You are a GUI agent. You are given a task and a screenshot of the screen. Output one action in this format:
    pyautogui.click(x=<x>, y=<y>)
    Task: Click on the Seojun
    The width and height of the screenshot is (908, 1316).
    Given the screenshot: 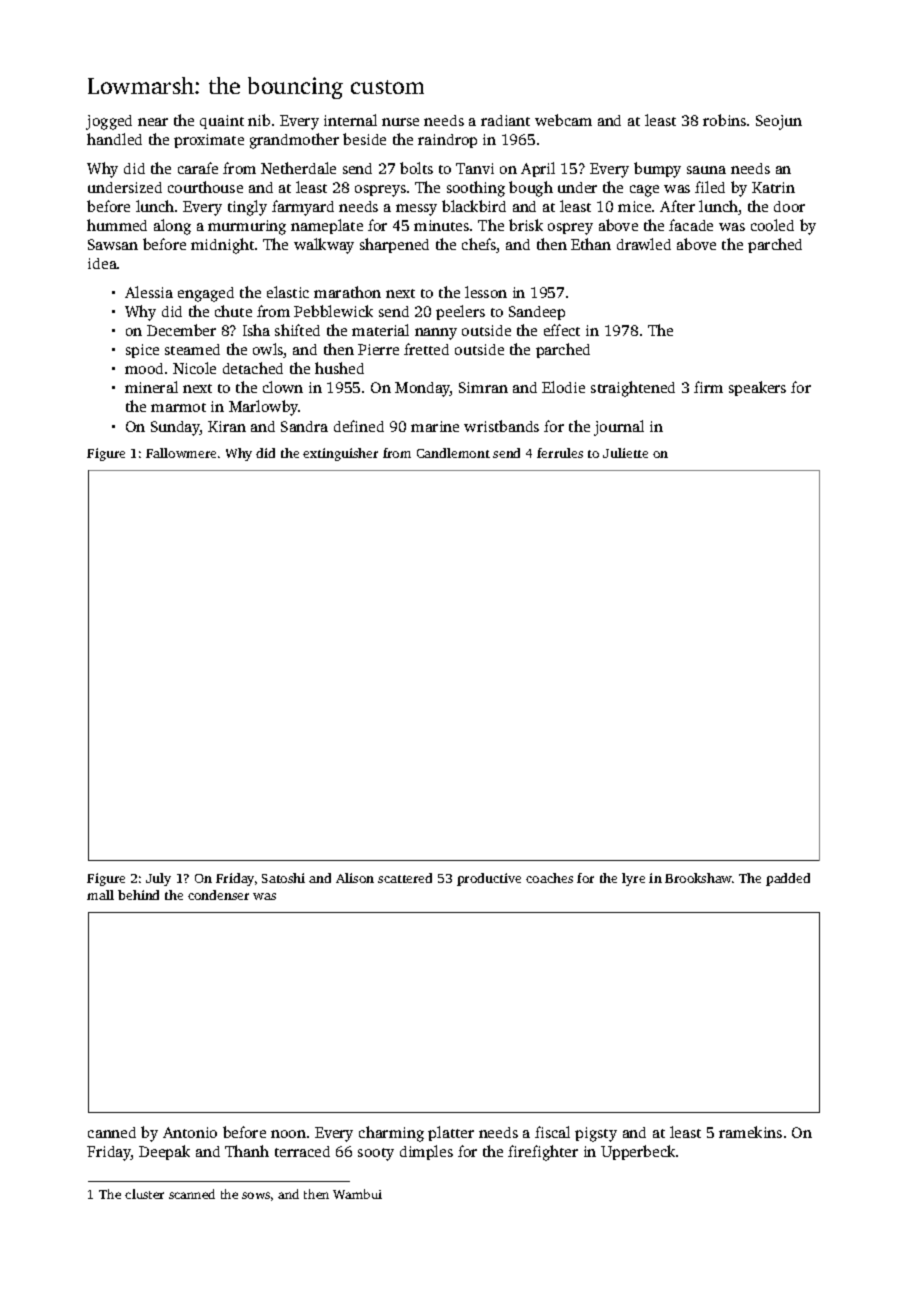 What is the action you would take?
    pyautogui.click(x=779, y=122)
